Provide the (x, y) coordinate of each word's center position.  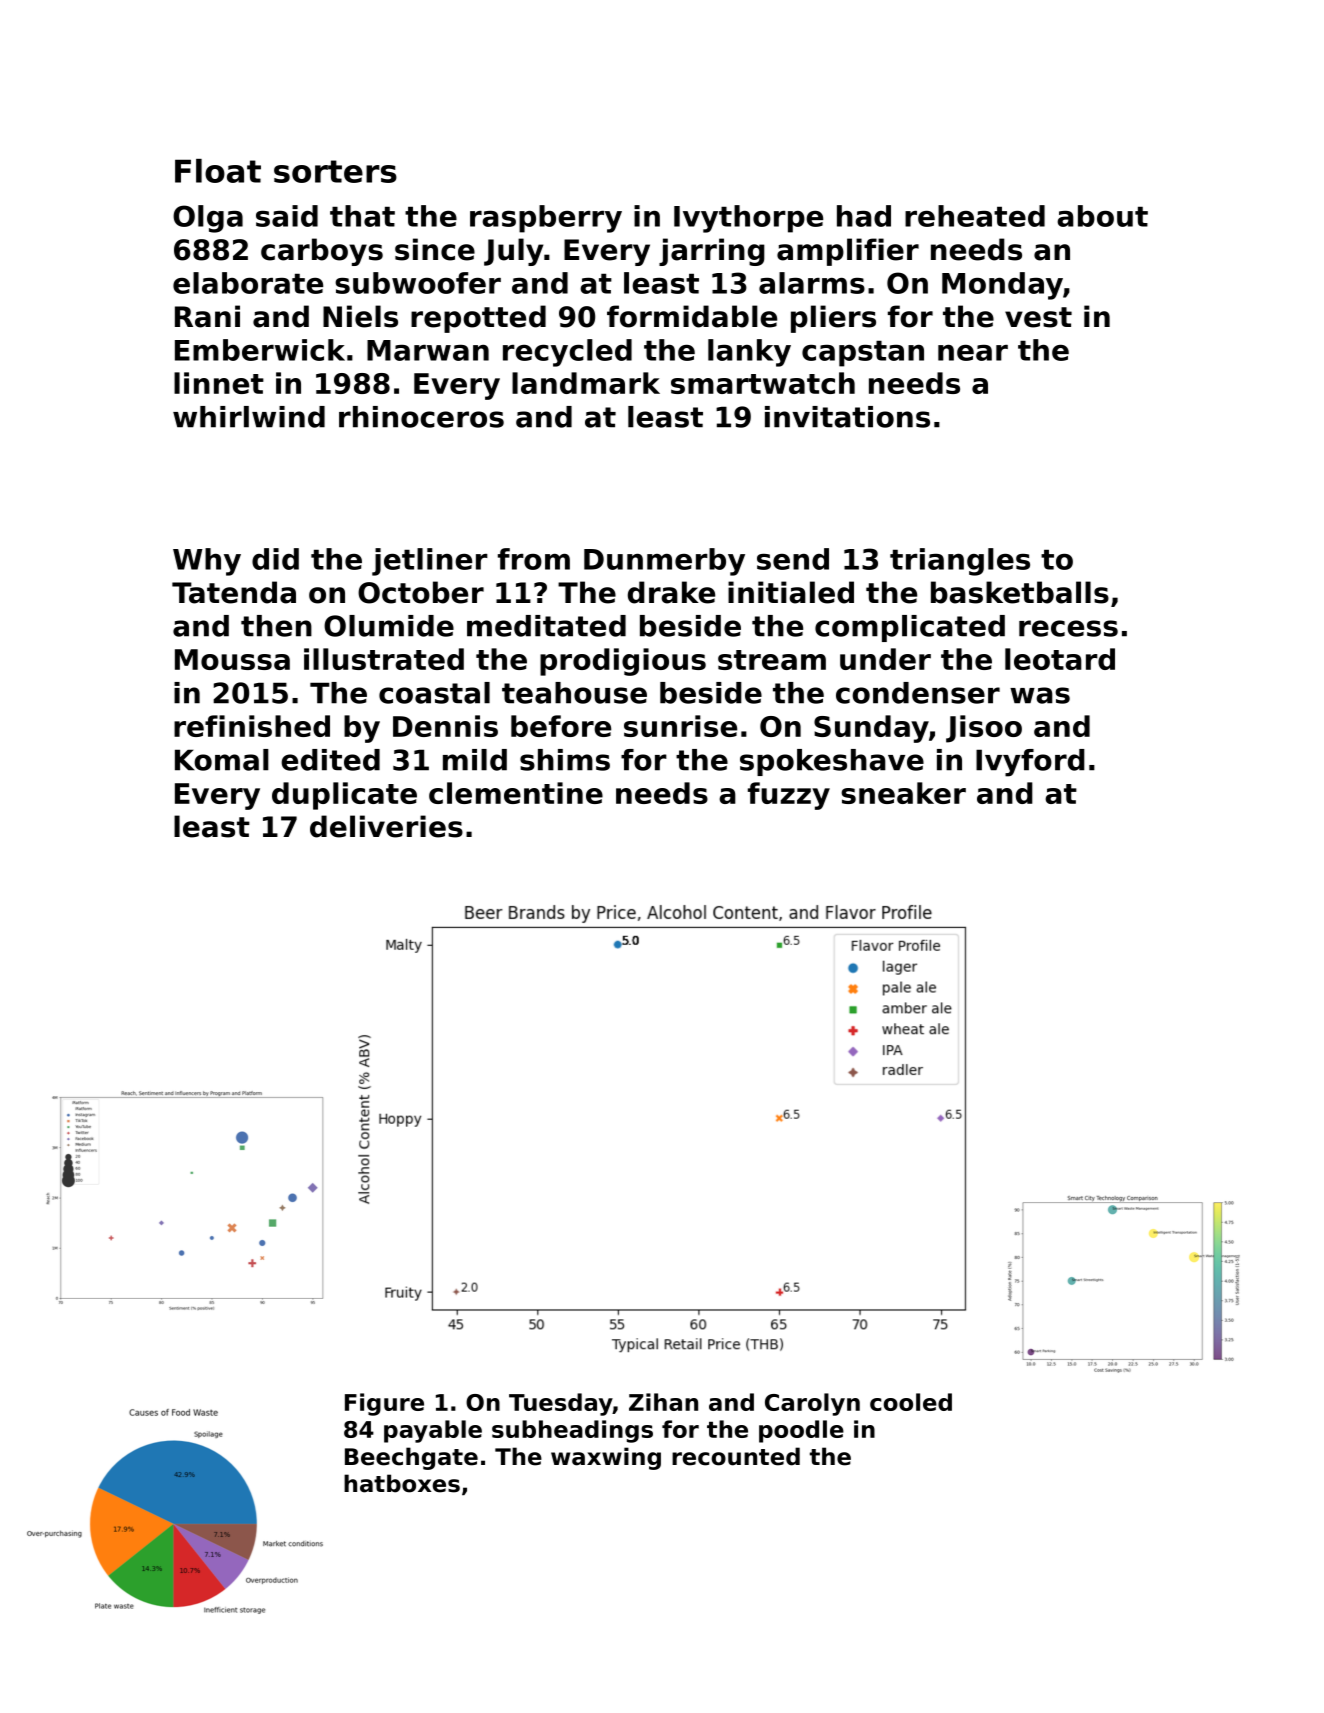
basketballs (1020, 592)
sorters (335, 171)
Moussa (232, 659)
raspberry (546, 219)
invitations (847, 417)
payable (433, 1431)
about (1102, 216)
